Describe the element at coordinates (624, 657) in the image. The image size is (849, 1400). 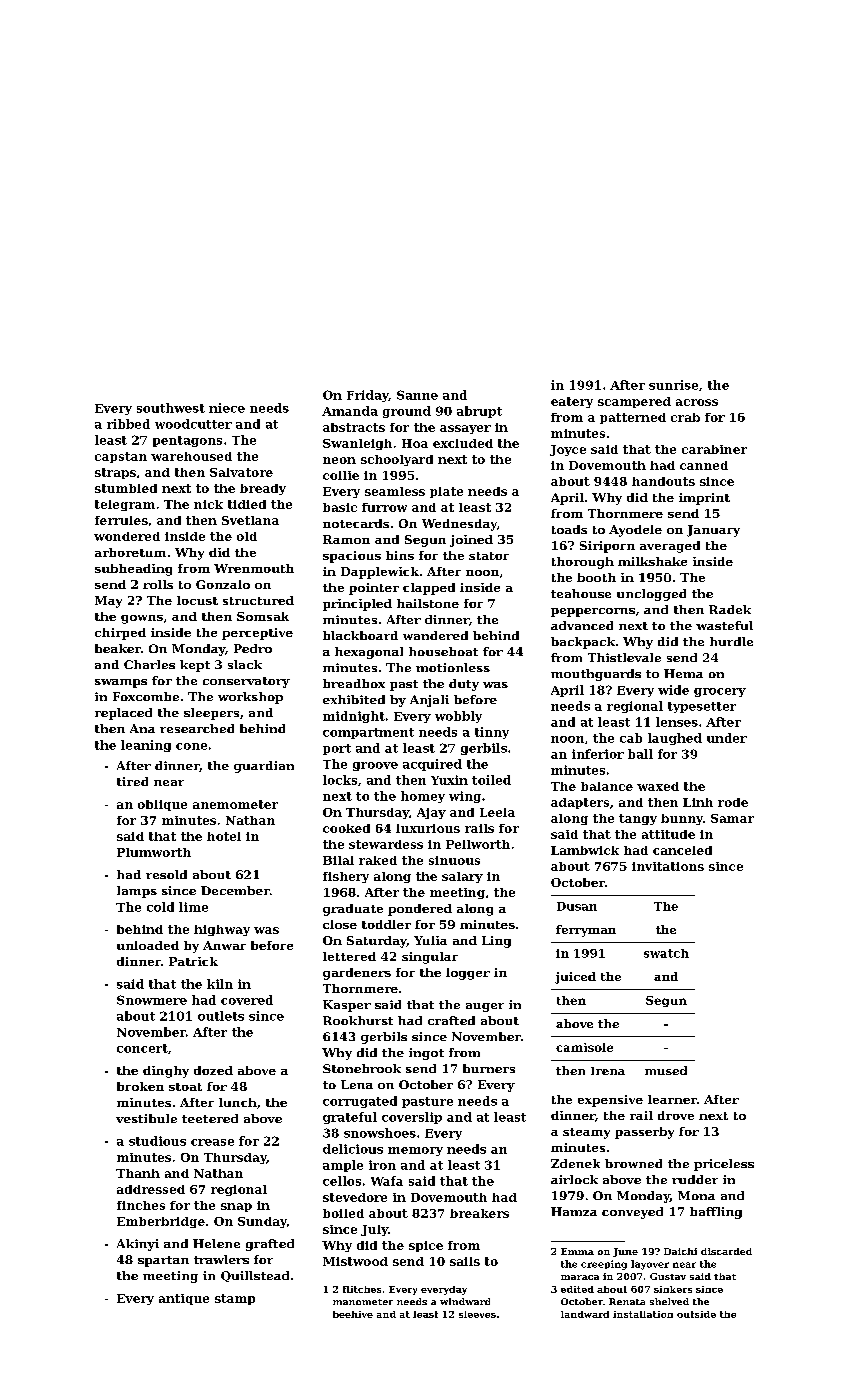
I see `Thistlevale` at that location.
